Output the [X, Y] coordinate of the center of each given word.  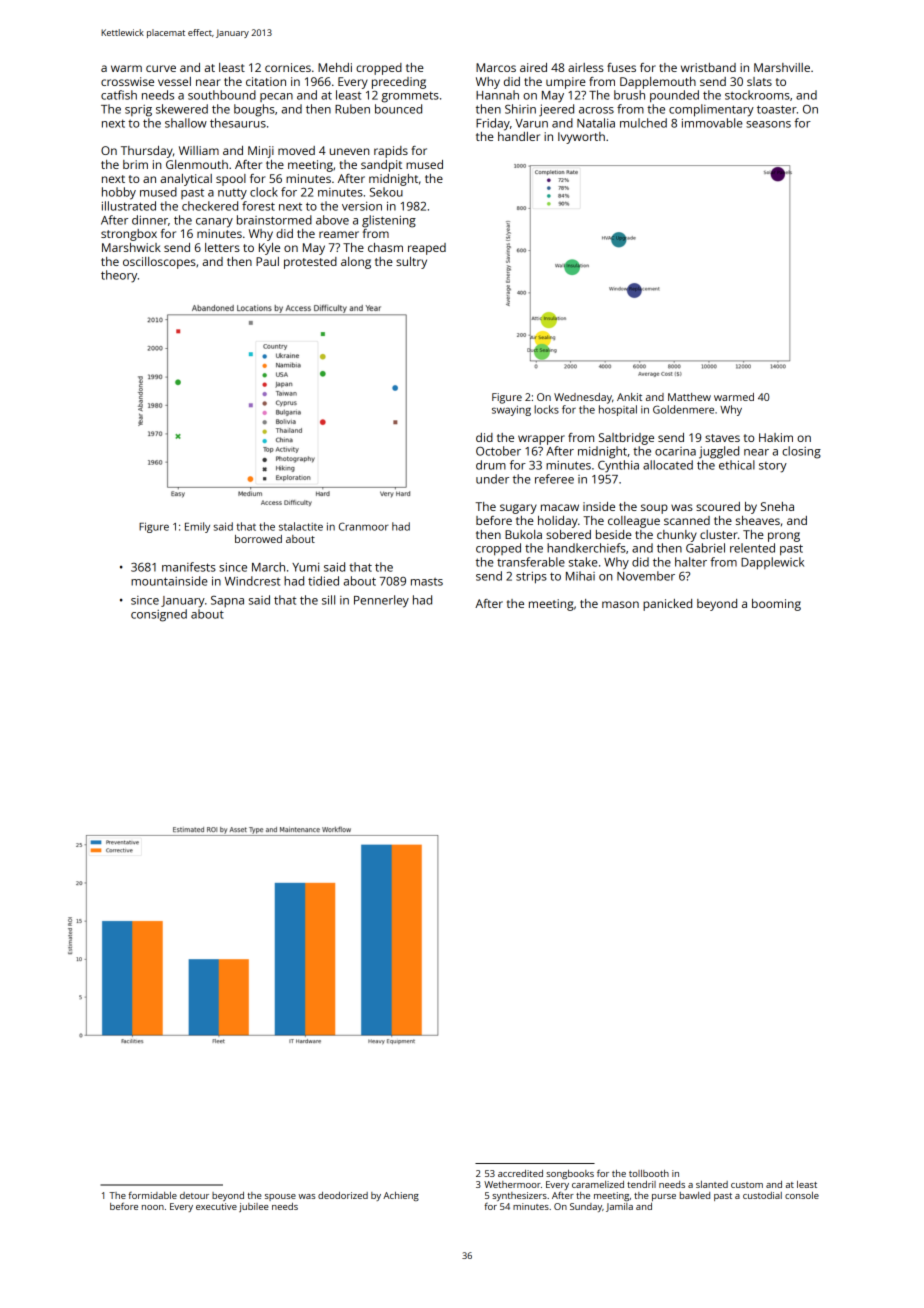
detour [194, 1195]
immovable [712, 123]
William [199, 150]
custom [747, 1185]
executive [216, 1206]
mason [620, 604]
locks [546, 409]
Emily [197, 527]
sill [328, 600]
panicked [667, 605]
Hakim [776, 437]
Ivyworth [581, 138]
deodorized [343, 1195]
